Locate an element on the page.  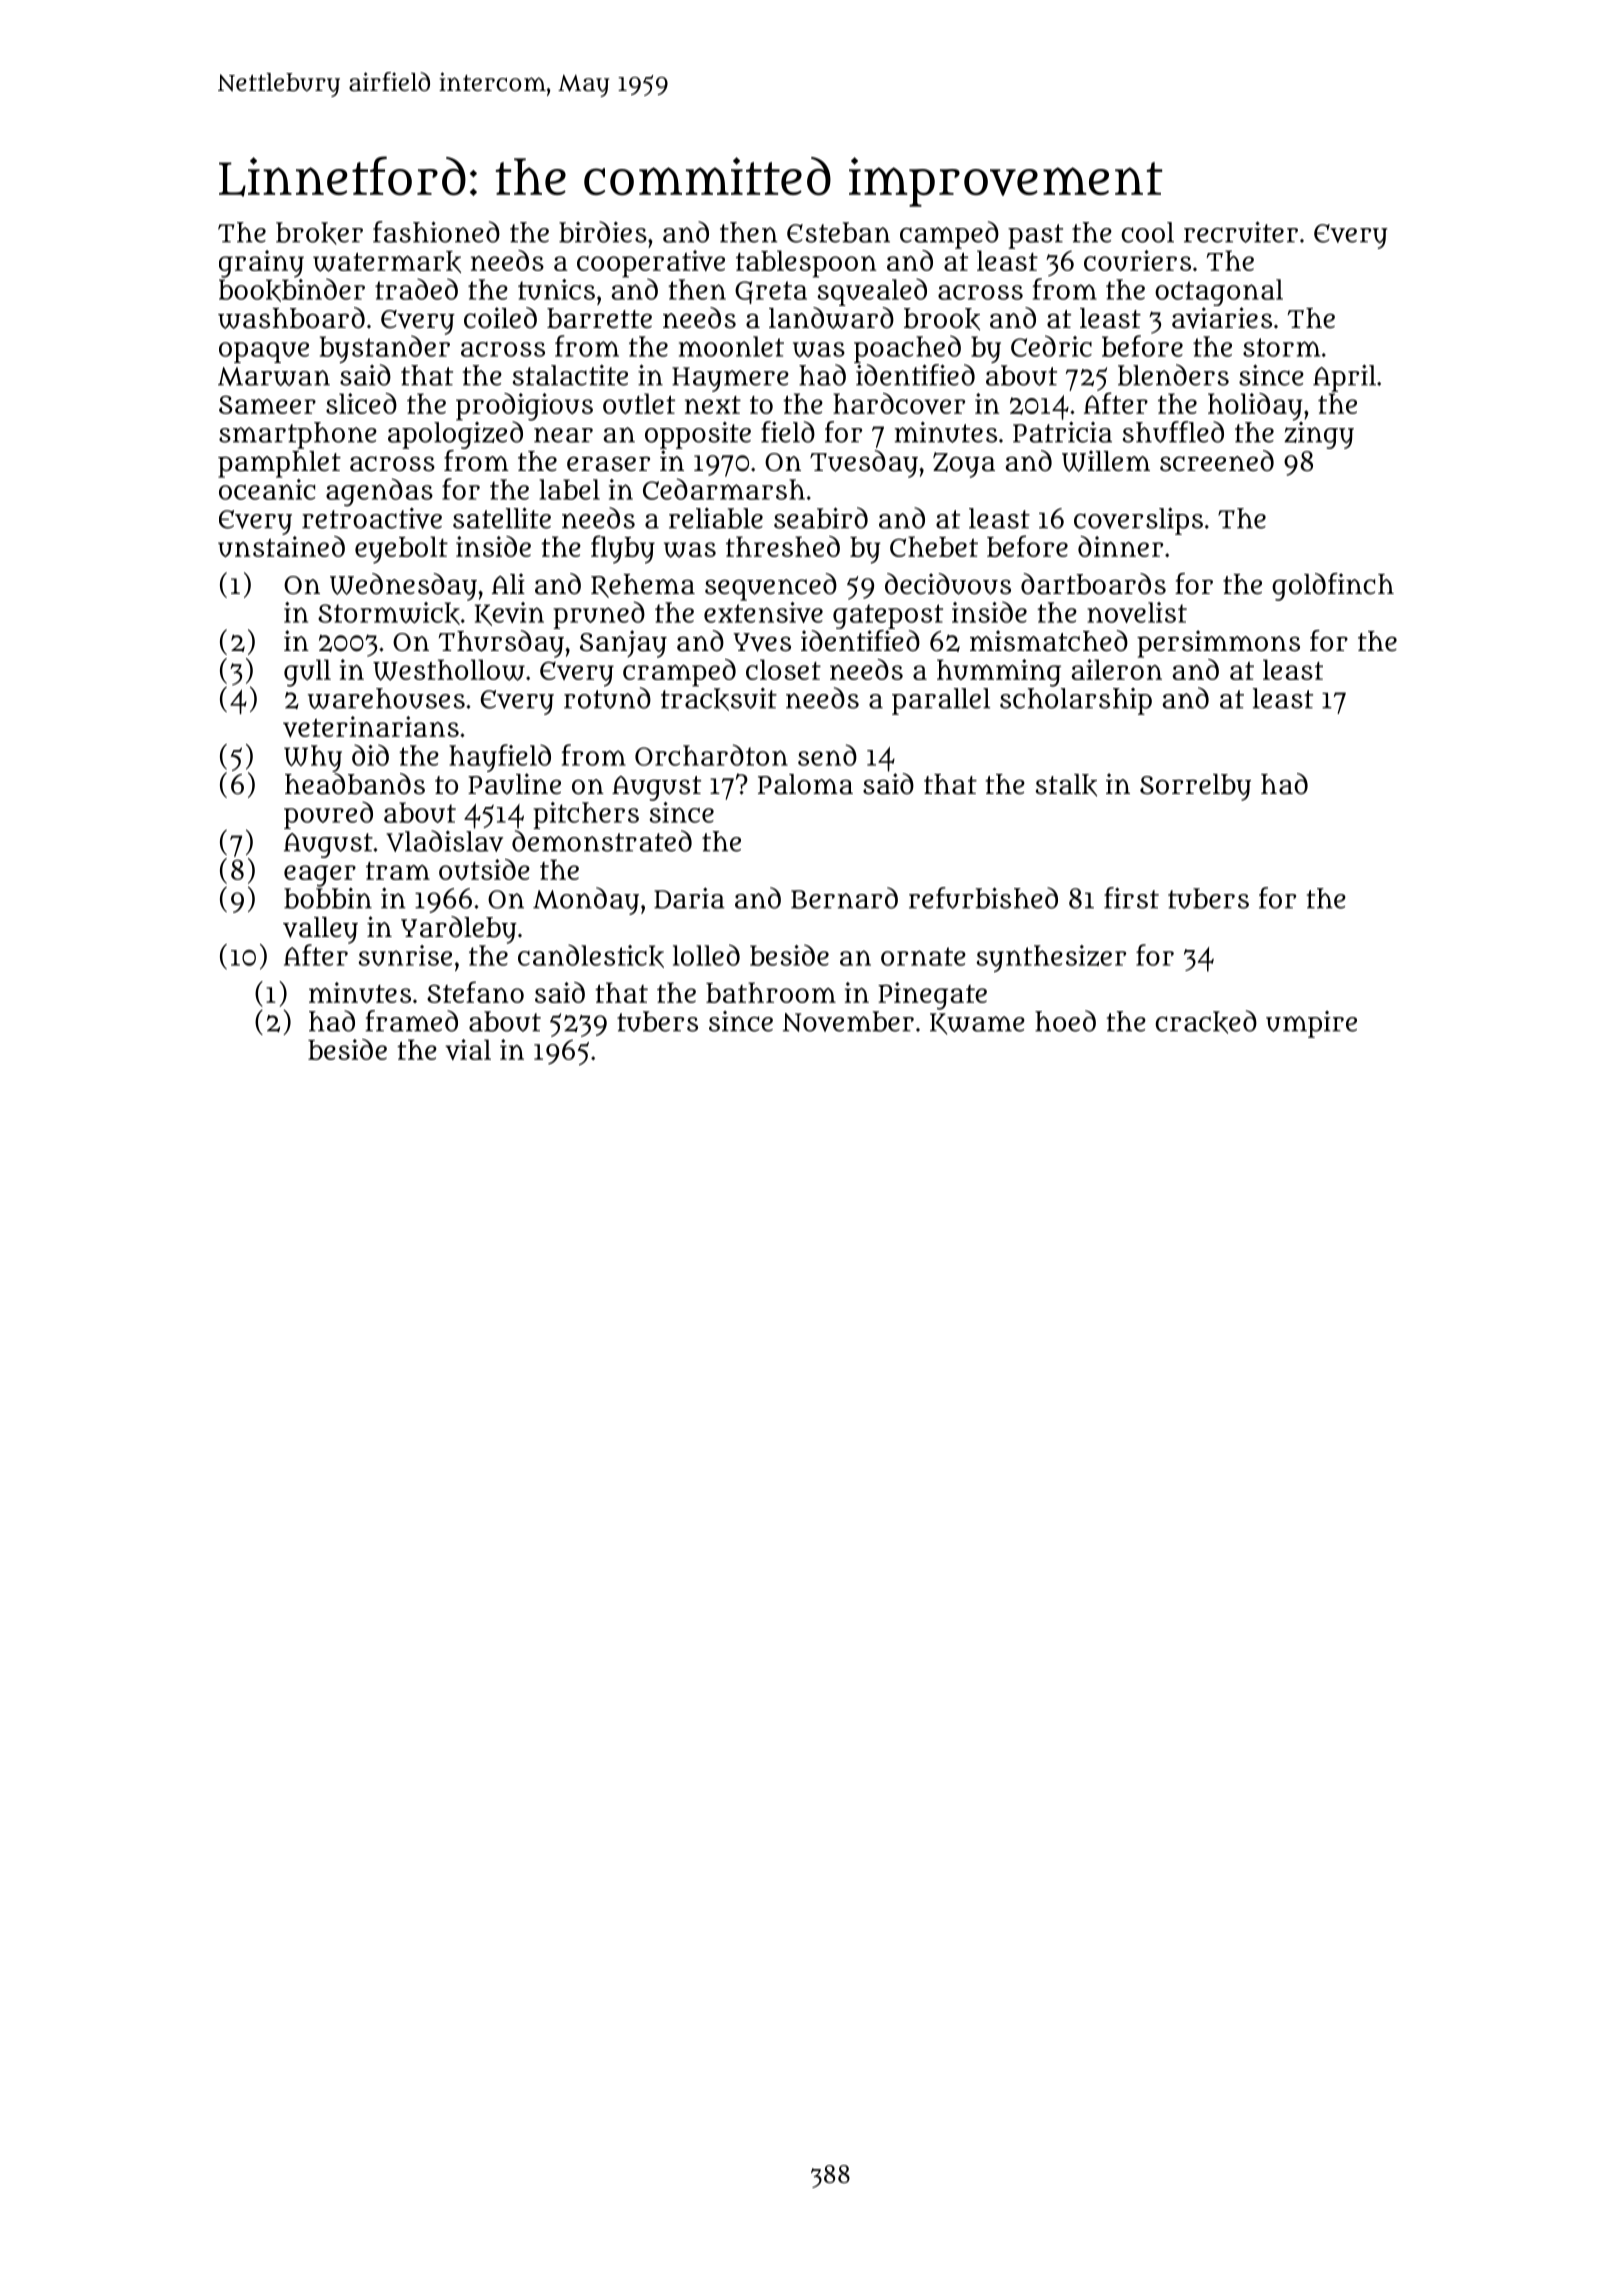
recruiter is located at coordinates (1241, 232).
